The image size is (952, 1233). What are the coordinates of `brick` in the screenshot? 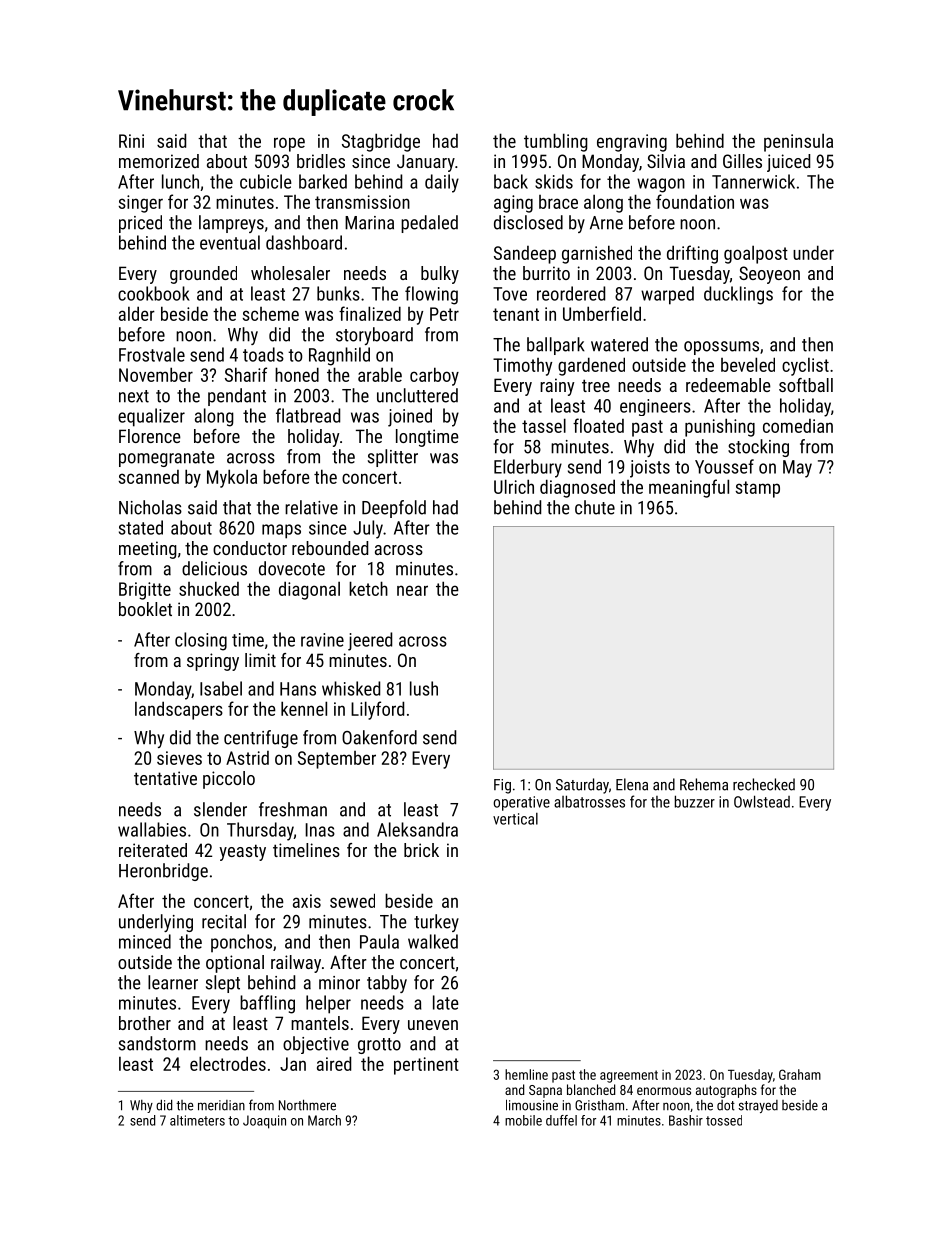 It's located at (421, 850).
